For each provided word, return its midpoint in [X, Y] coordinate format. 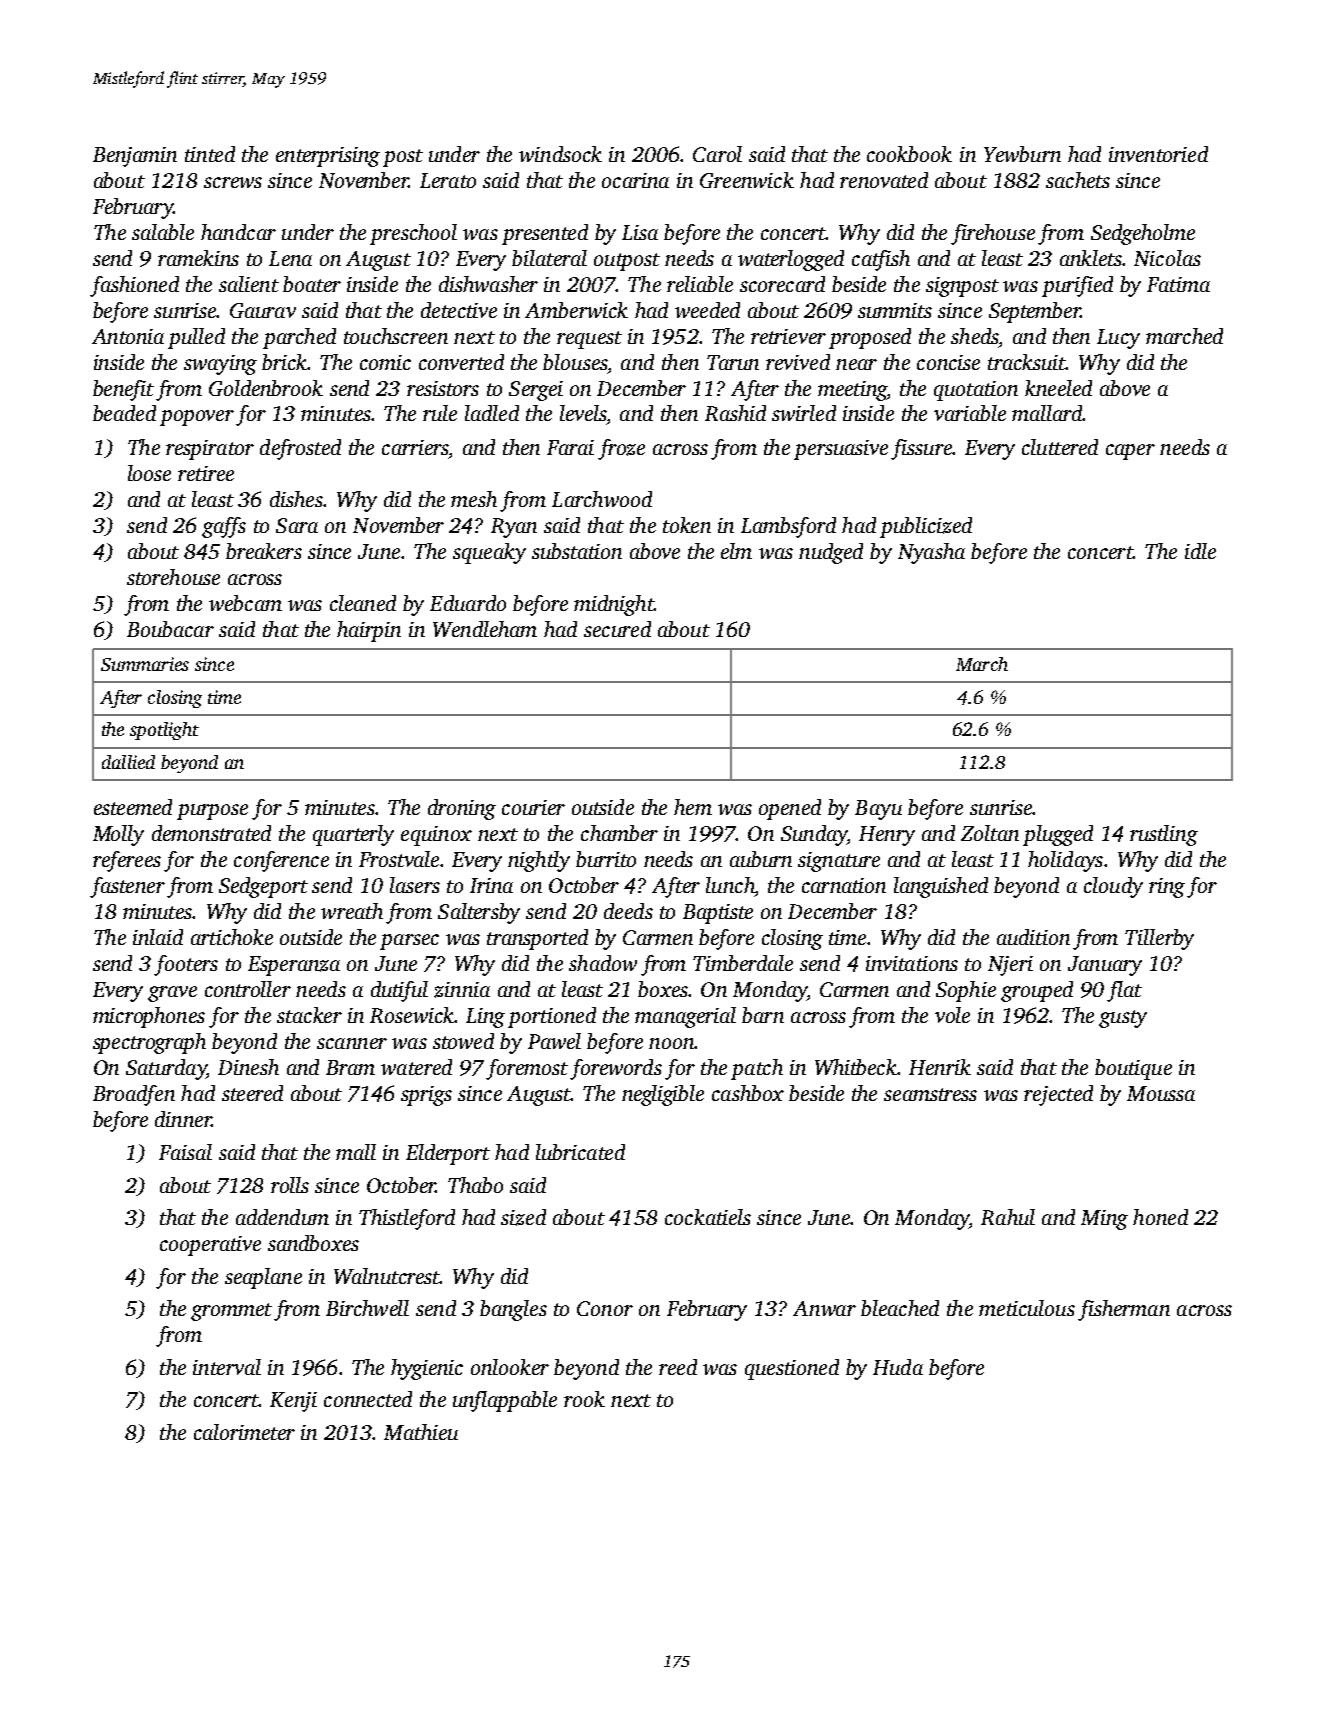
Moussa [1161, 1093]
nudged [831, 553]
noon [671, 1043]
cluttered [1060, 447]
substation [577, 551]
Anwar [824, 1308]
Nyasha [931, 553]
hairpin [369, 631]
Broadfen [134, 1095]
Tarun [733, 362]
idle [1200, 551]
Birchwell [367, 1308]
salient [249, 284]
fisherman [1124, 1310]
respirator [210, 450]
